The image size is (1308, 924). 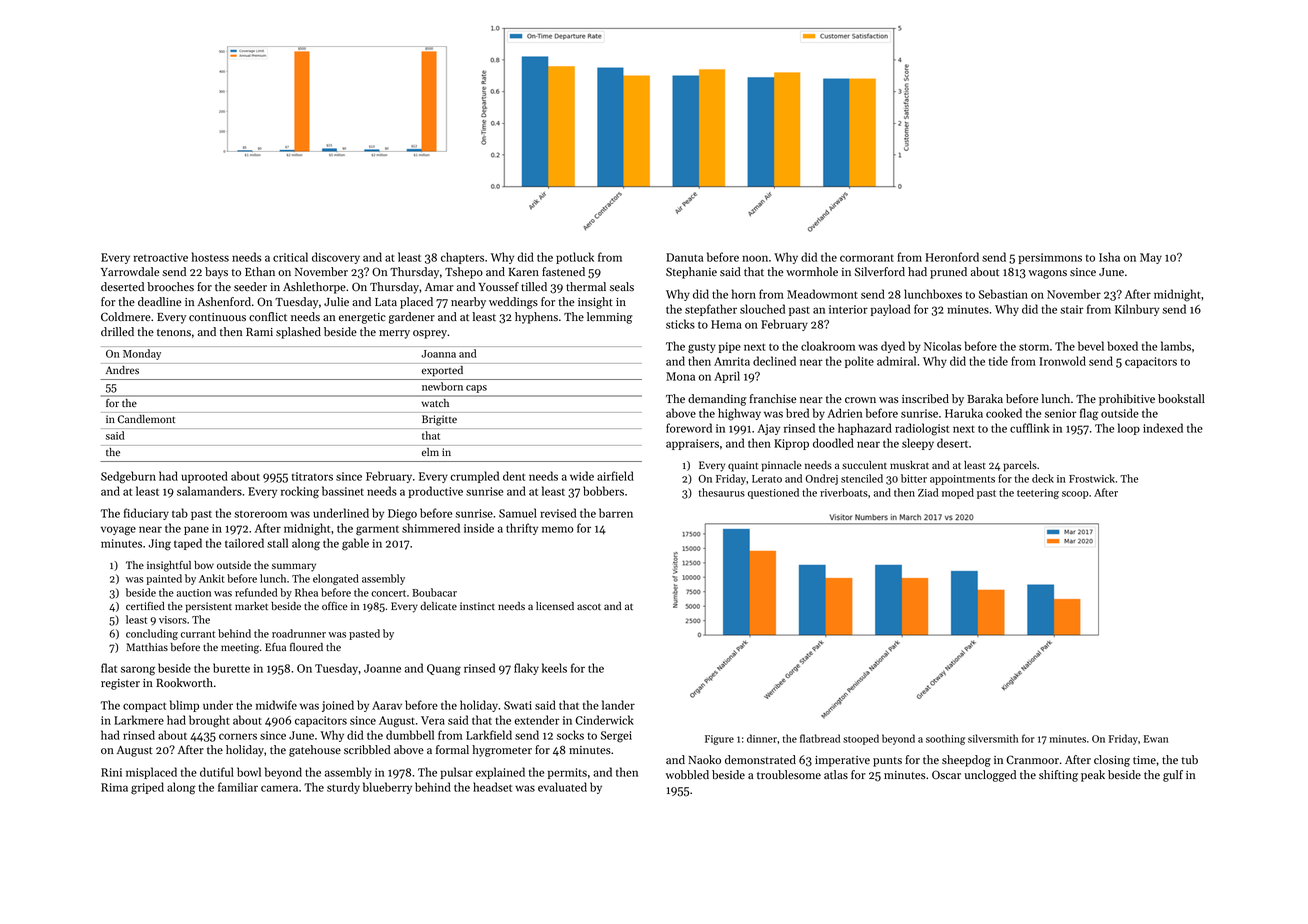 I want to click on tide, so click(x=998, y=361).
